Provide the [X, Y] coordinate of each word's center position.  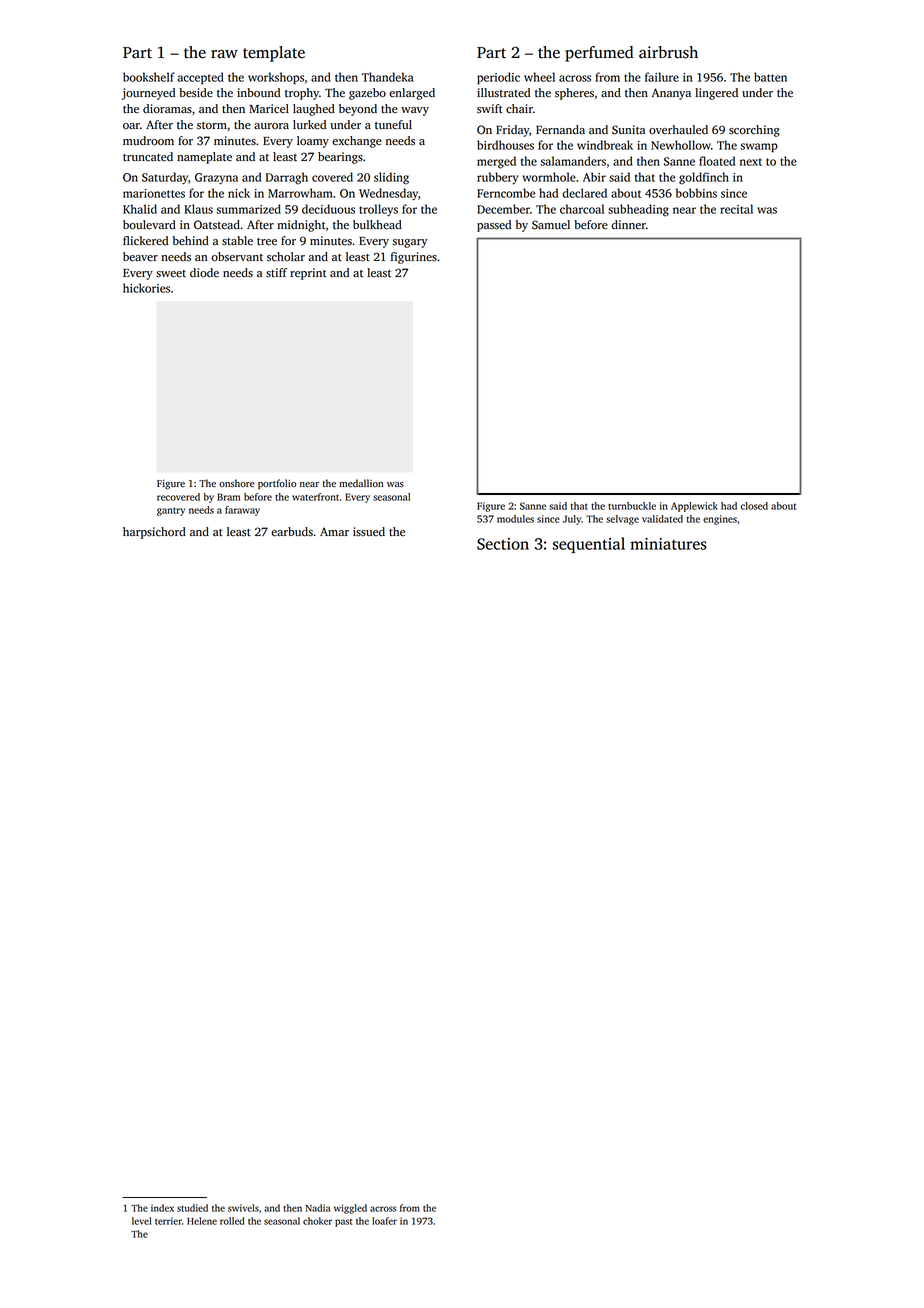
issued [369, 532]
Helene [202, 1221]
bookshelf [149, 77]
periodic [498, 78]
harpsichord [154, 533]
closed [754, 506]
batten [770, 77]
